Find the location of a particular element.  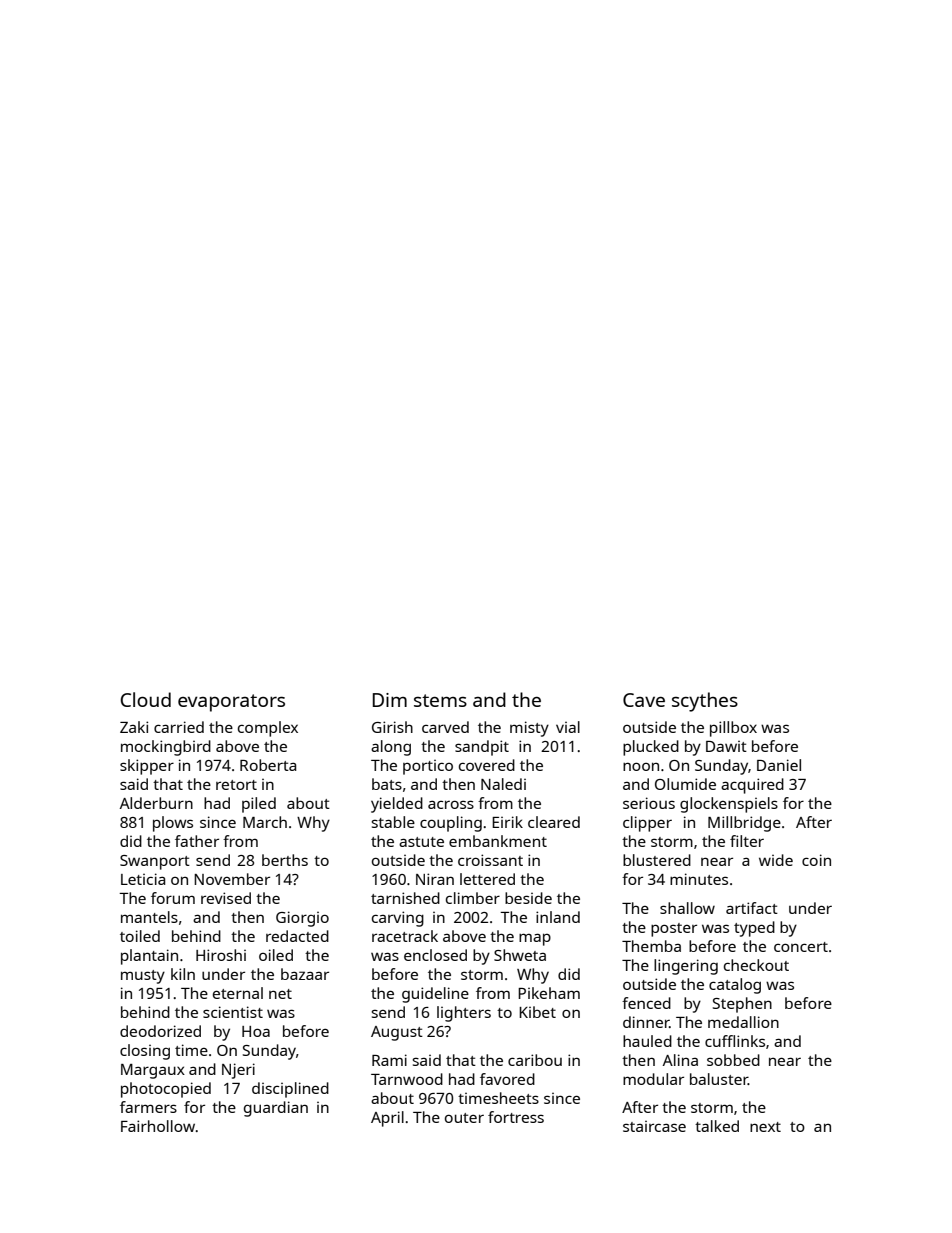

croissant is located at coordinates (490, 860).
